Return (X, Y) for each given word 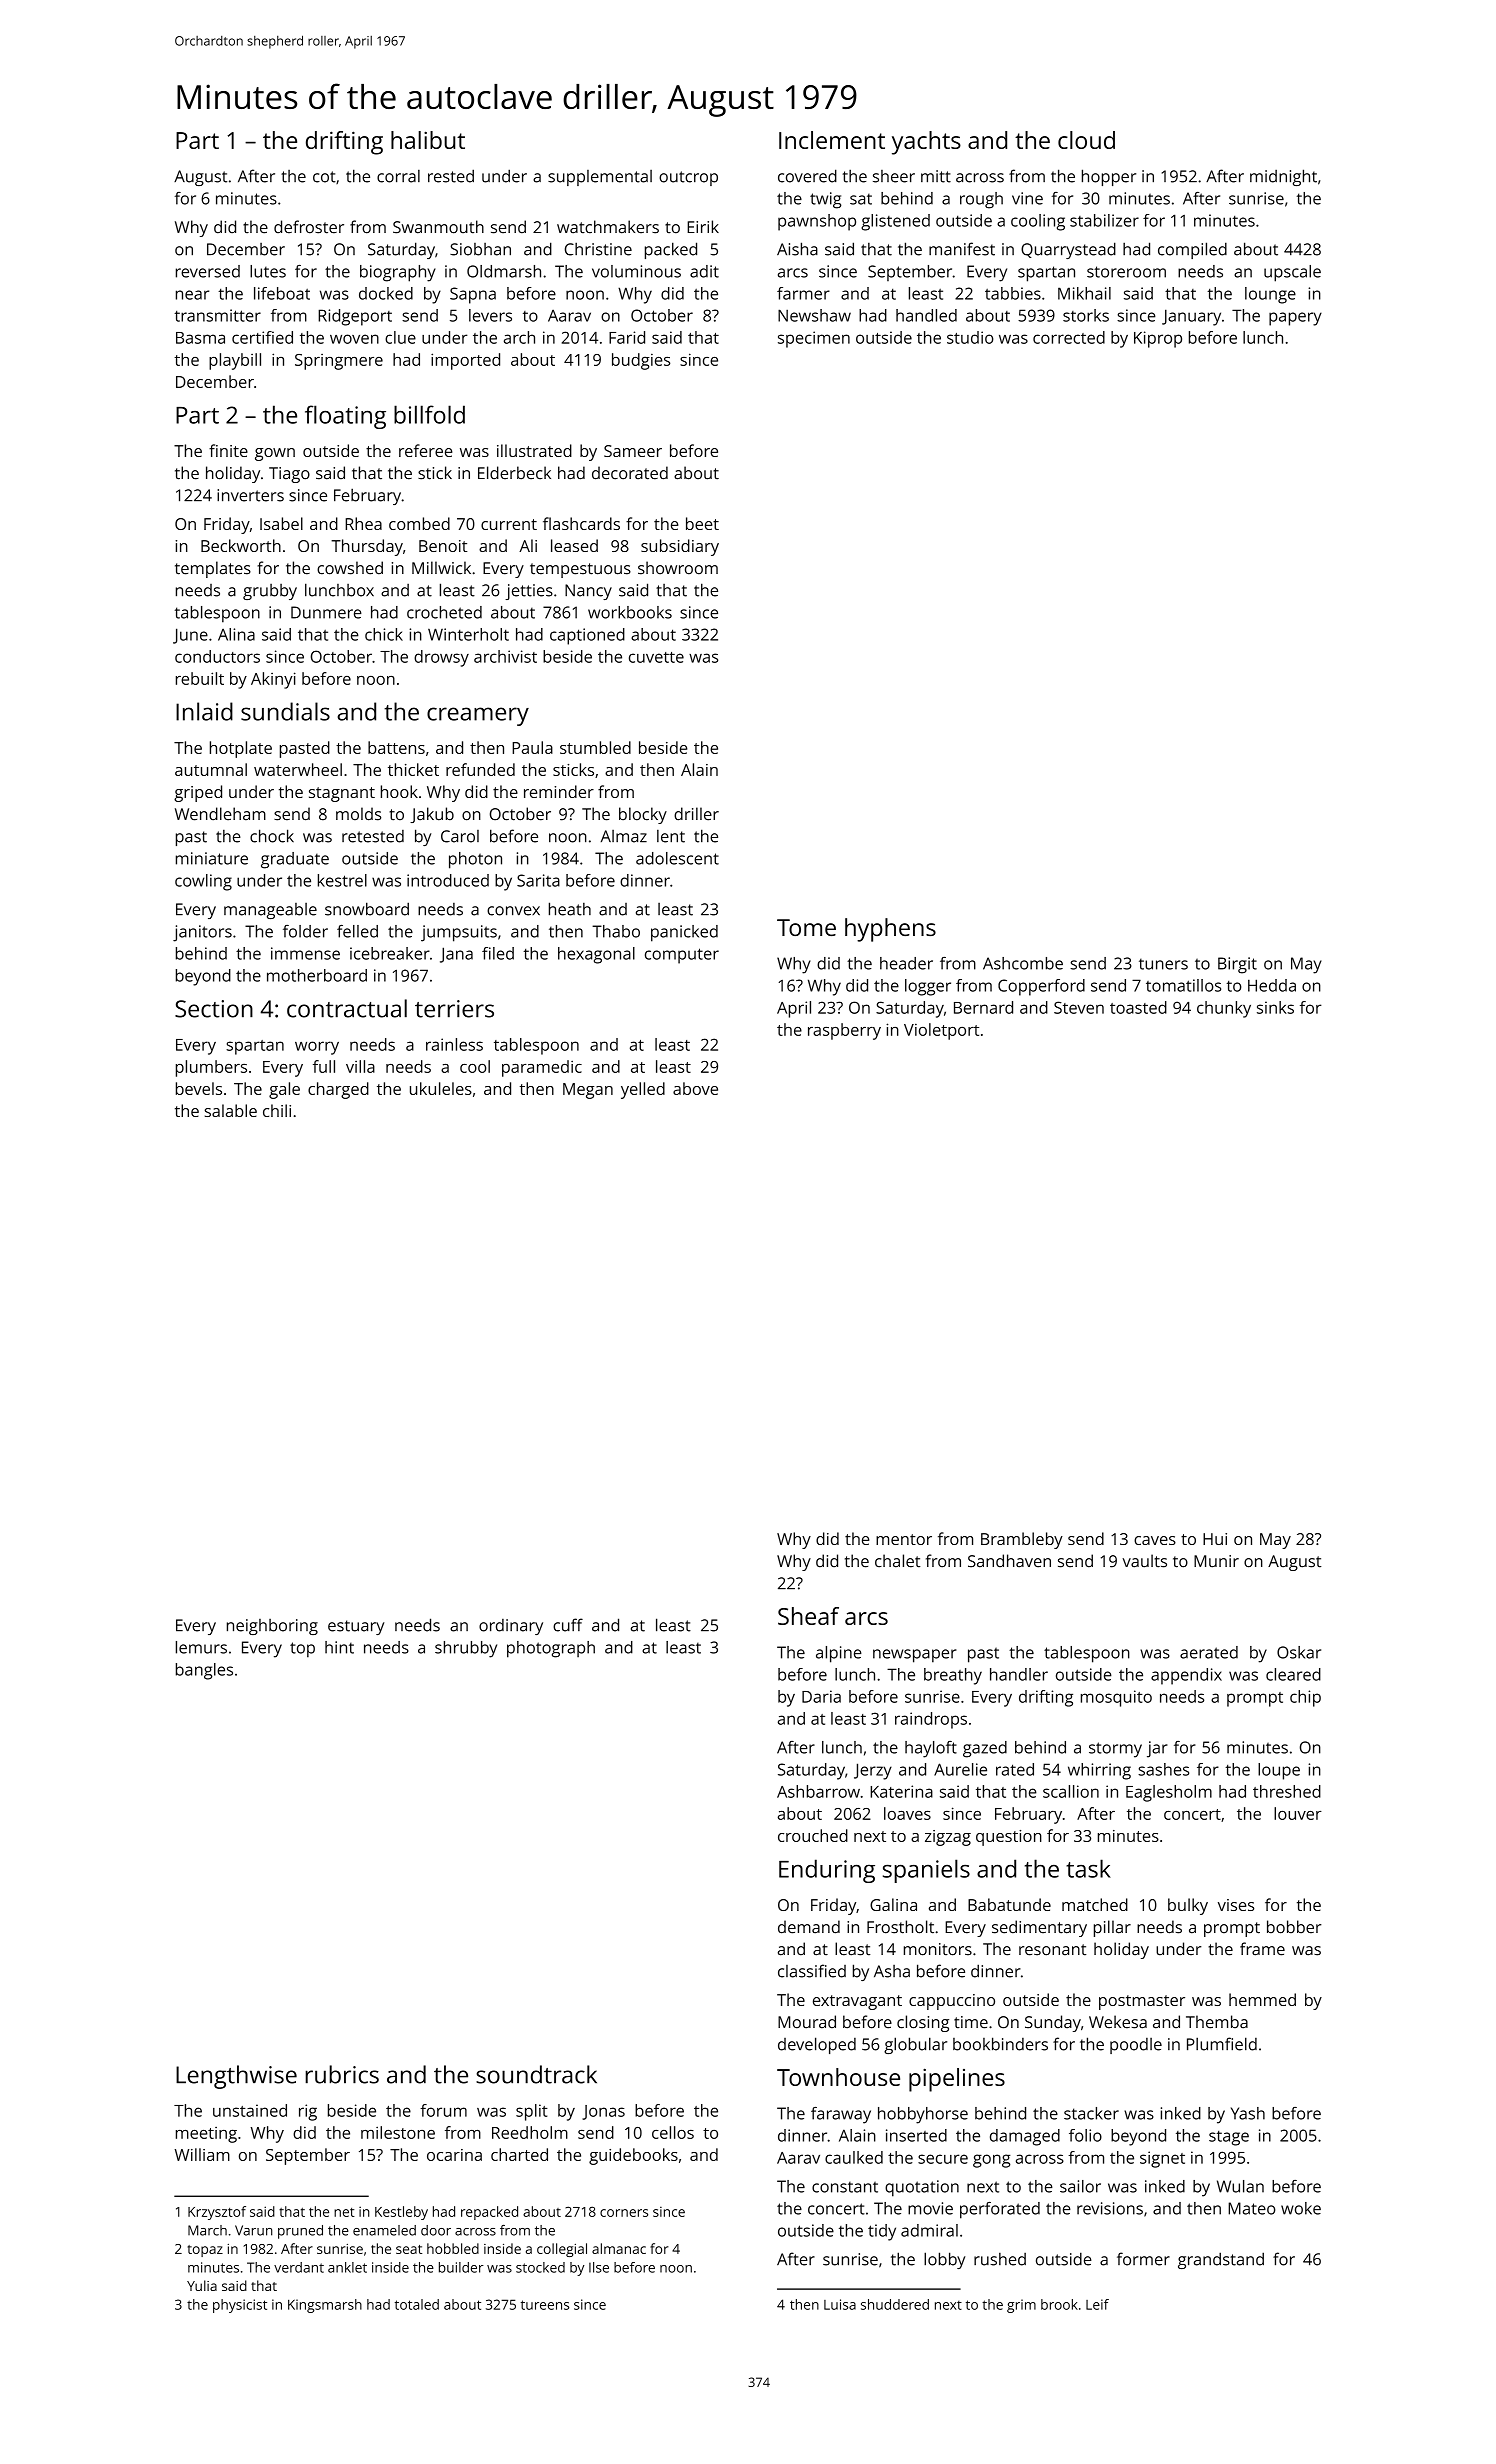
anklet (347, 2267)
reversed (208, 271)
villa (360, 1066)
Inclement (832, 140)
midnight (1283, 177)
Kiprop (1158, 339)
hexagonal (596, 955)
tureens (545, 2305)
